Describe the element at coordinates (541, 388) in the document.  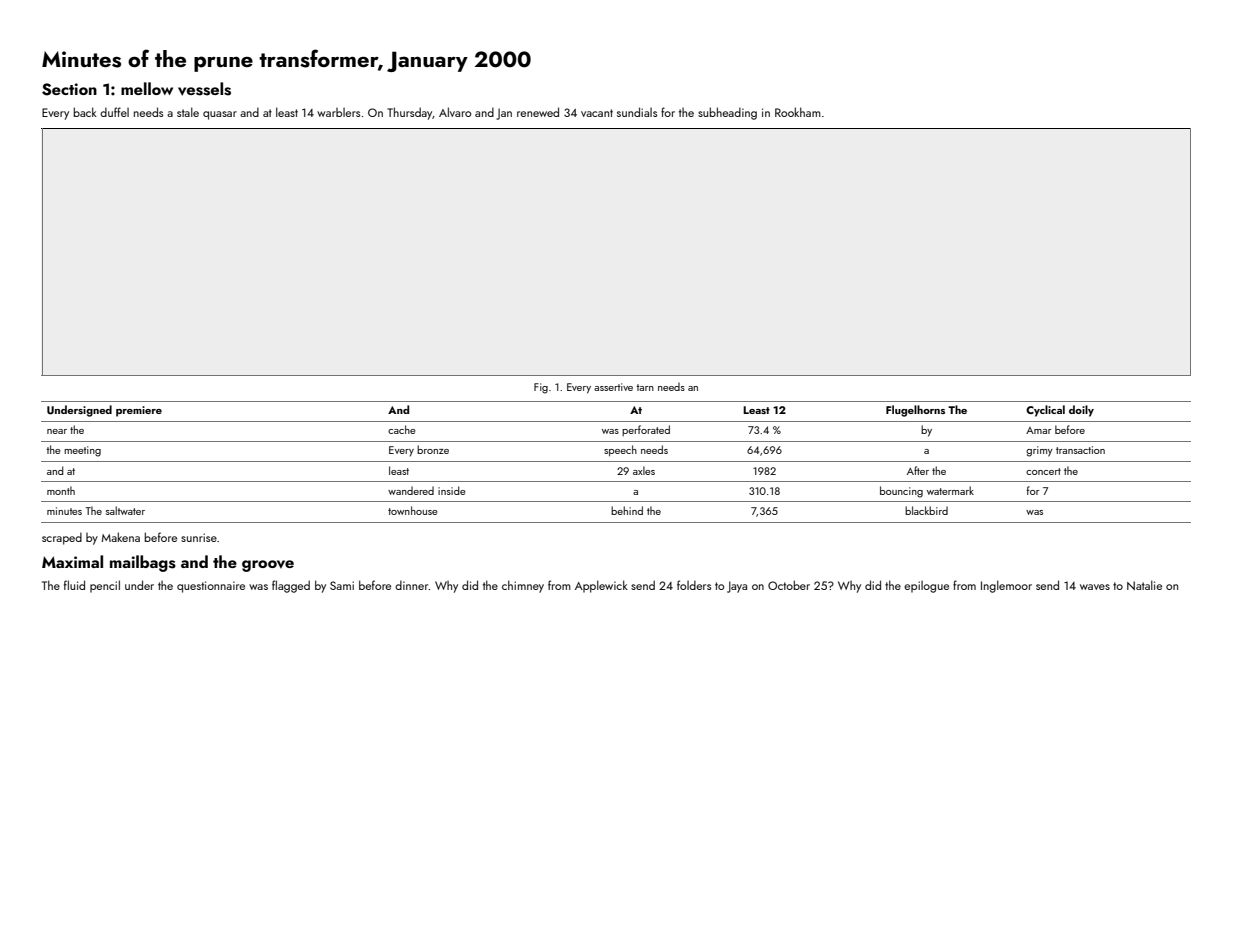
I see `Fig` at that location.
